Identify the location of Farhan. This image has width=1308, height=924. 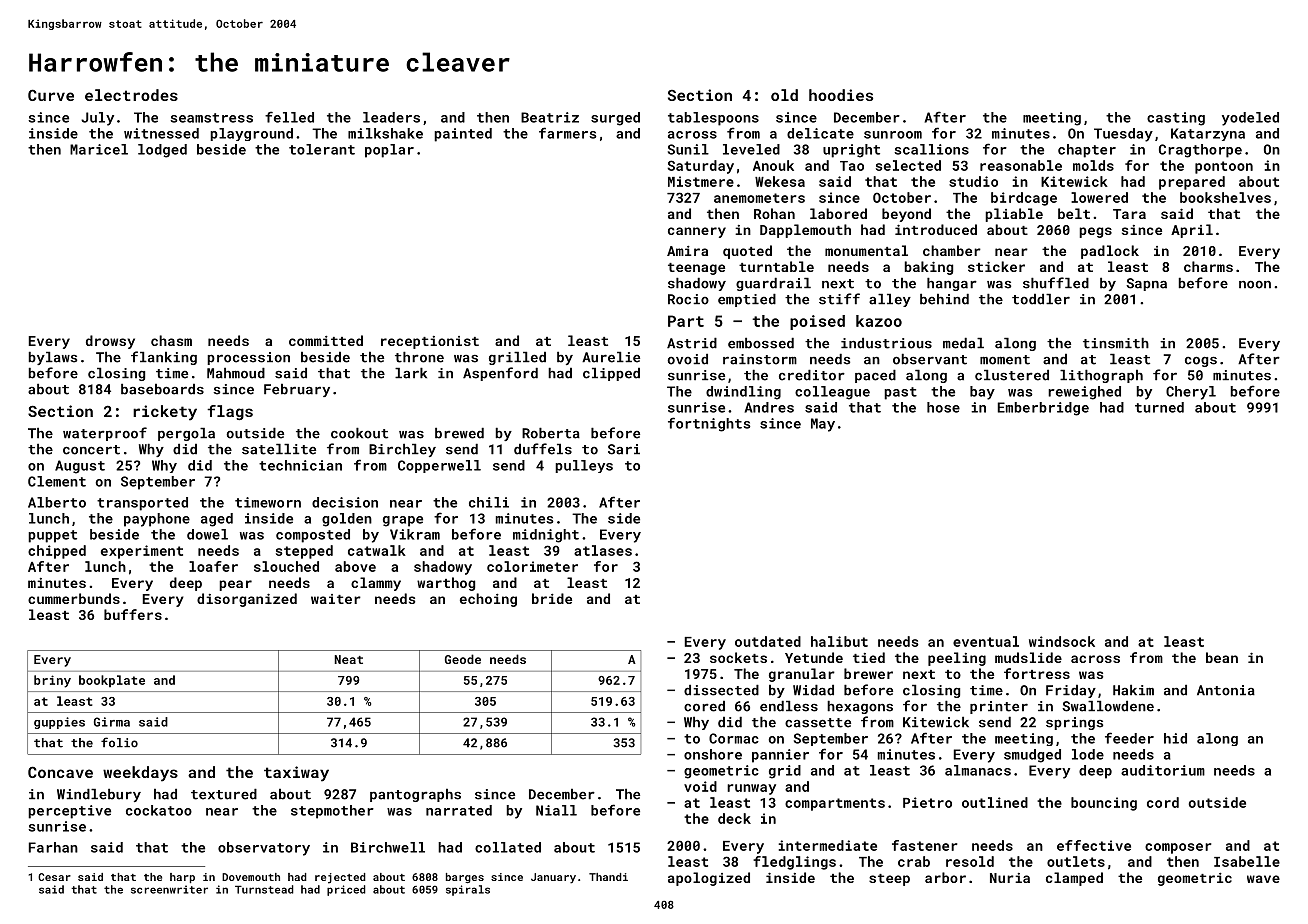
(53, 847).
